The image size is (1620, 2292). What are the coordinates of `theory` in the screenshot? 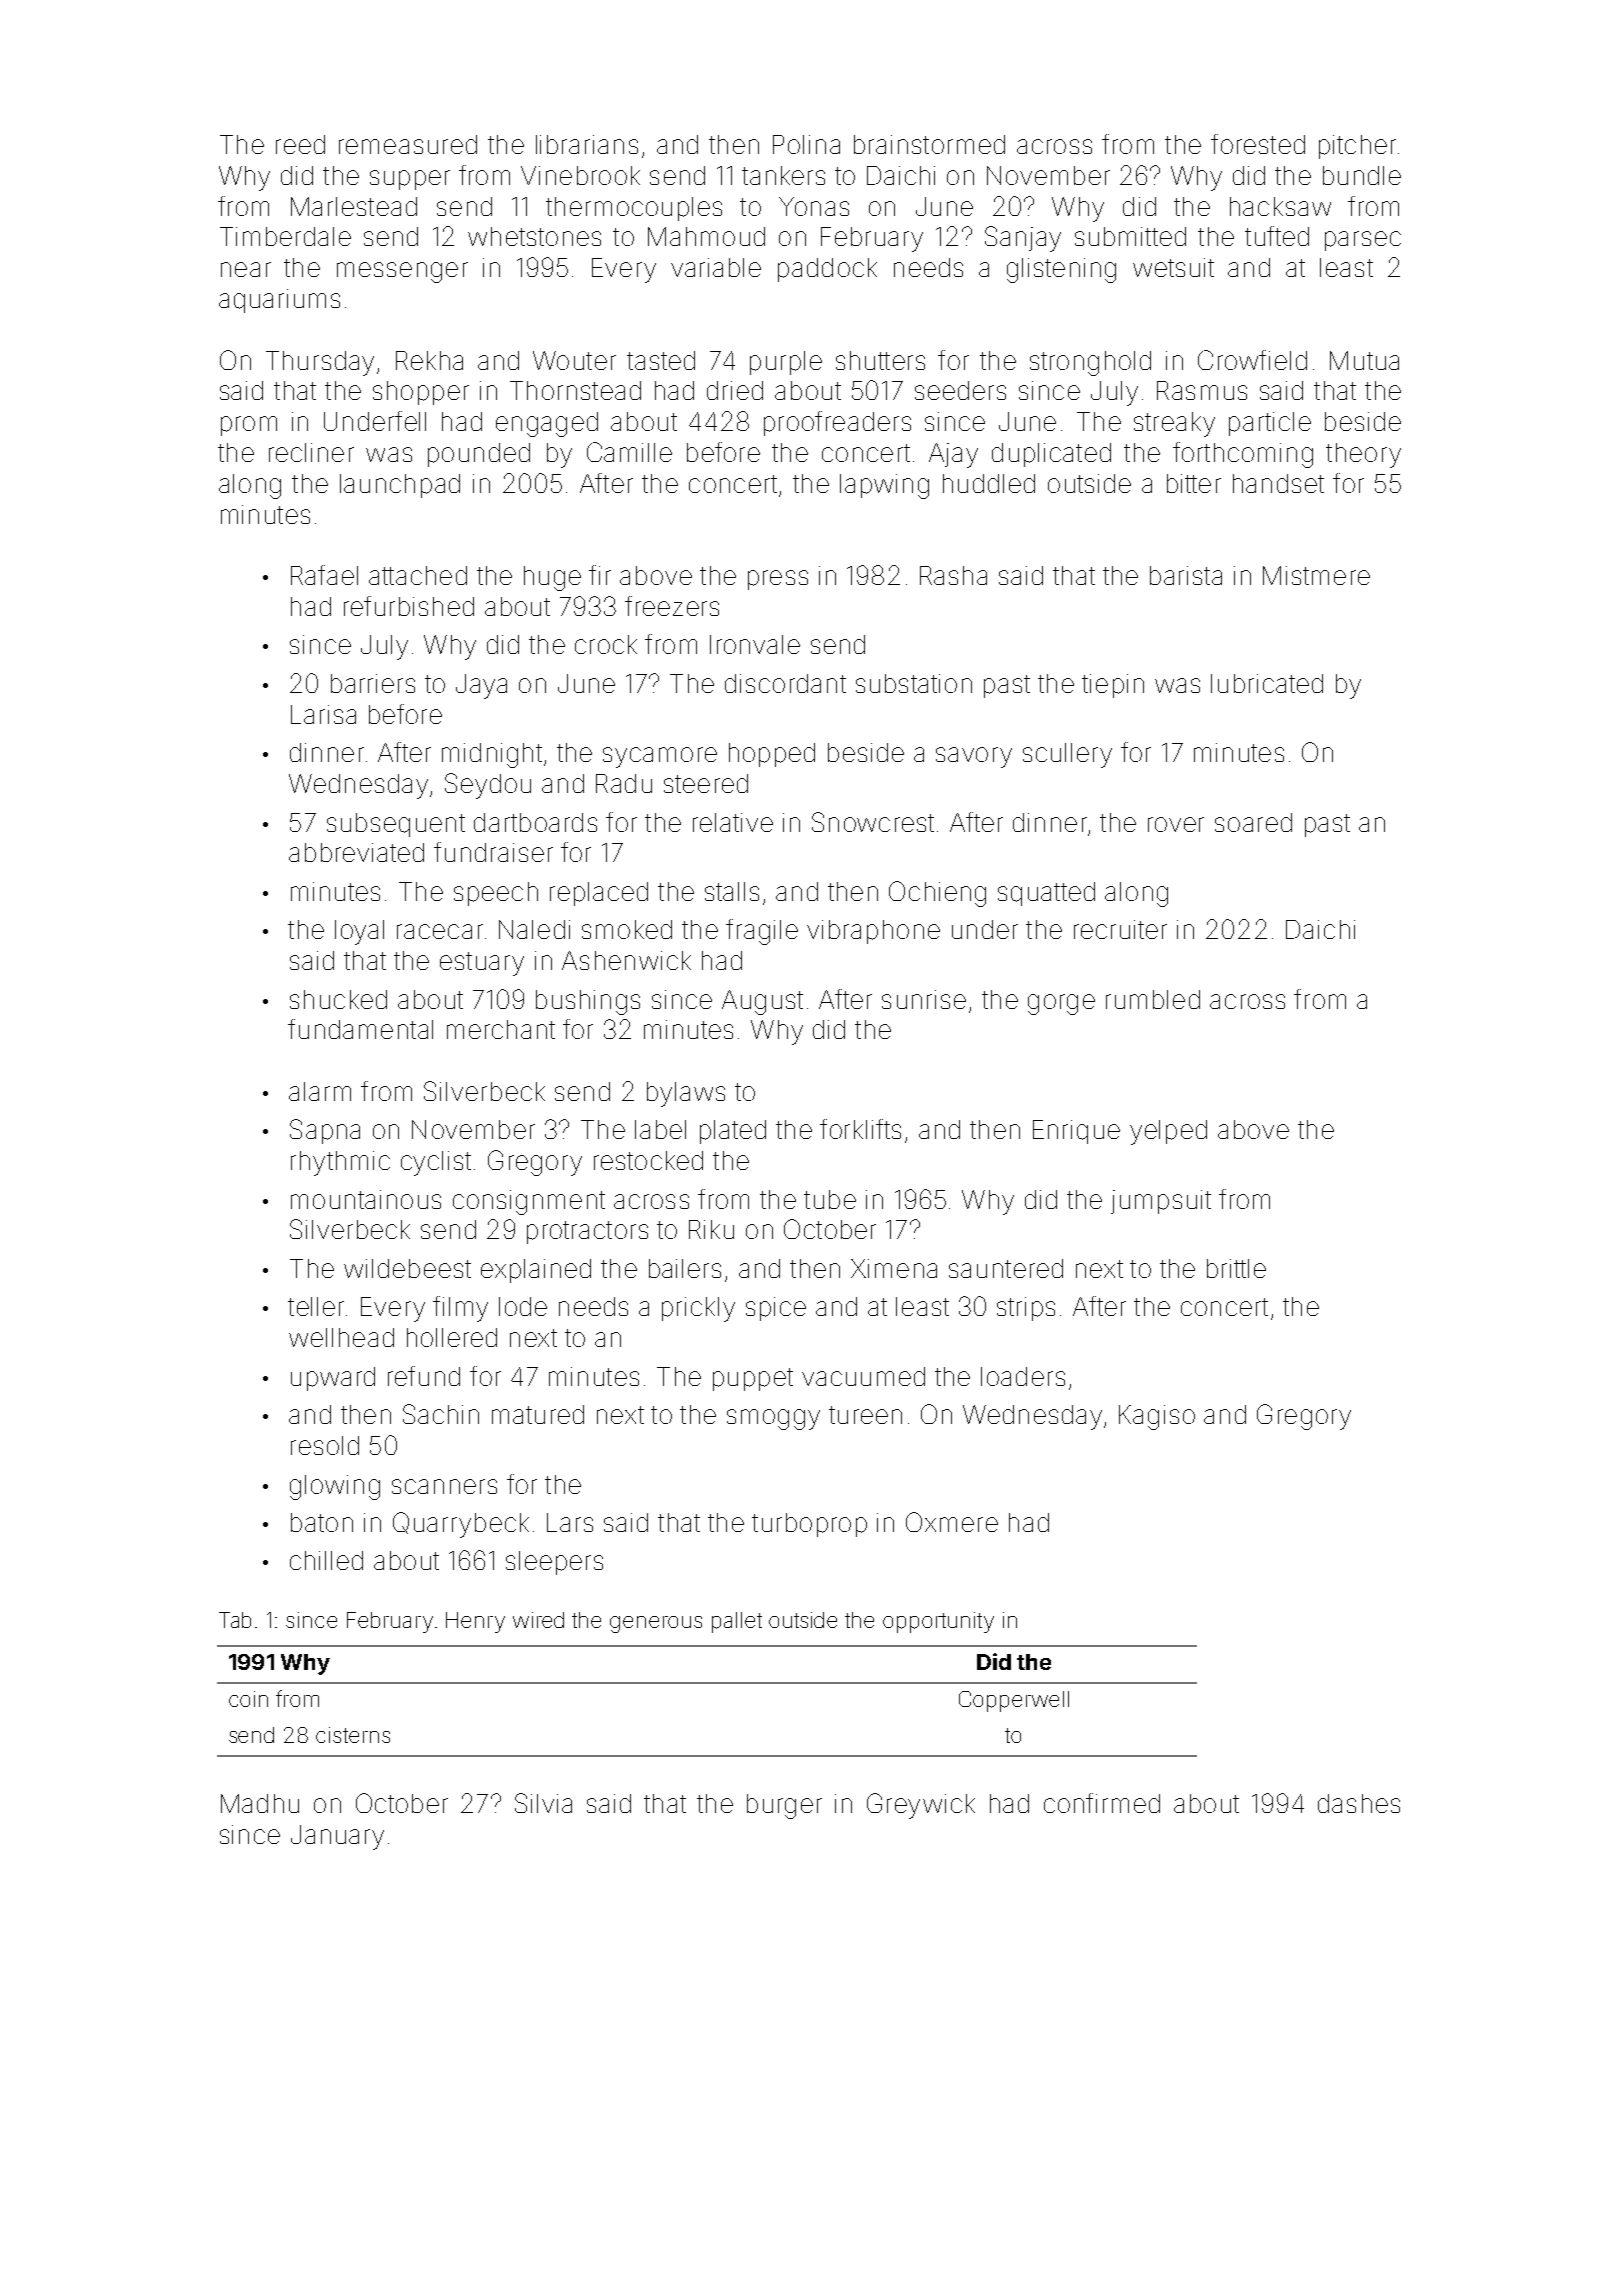 It's located at (1363, 455).
